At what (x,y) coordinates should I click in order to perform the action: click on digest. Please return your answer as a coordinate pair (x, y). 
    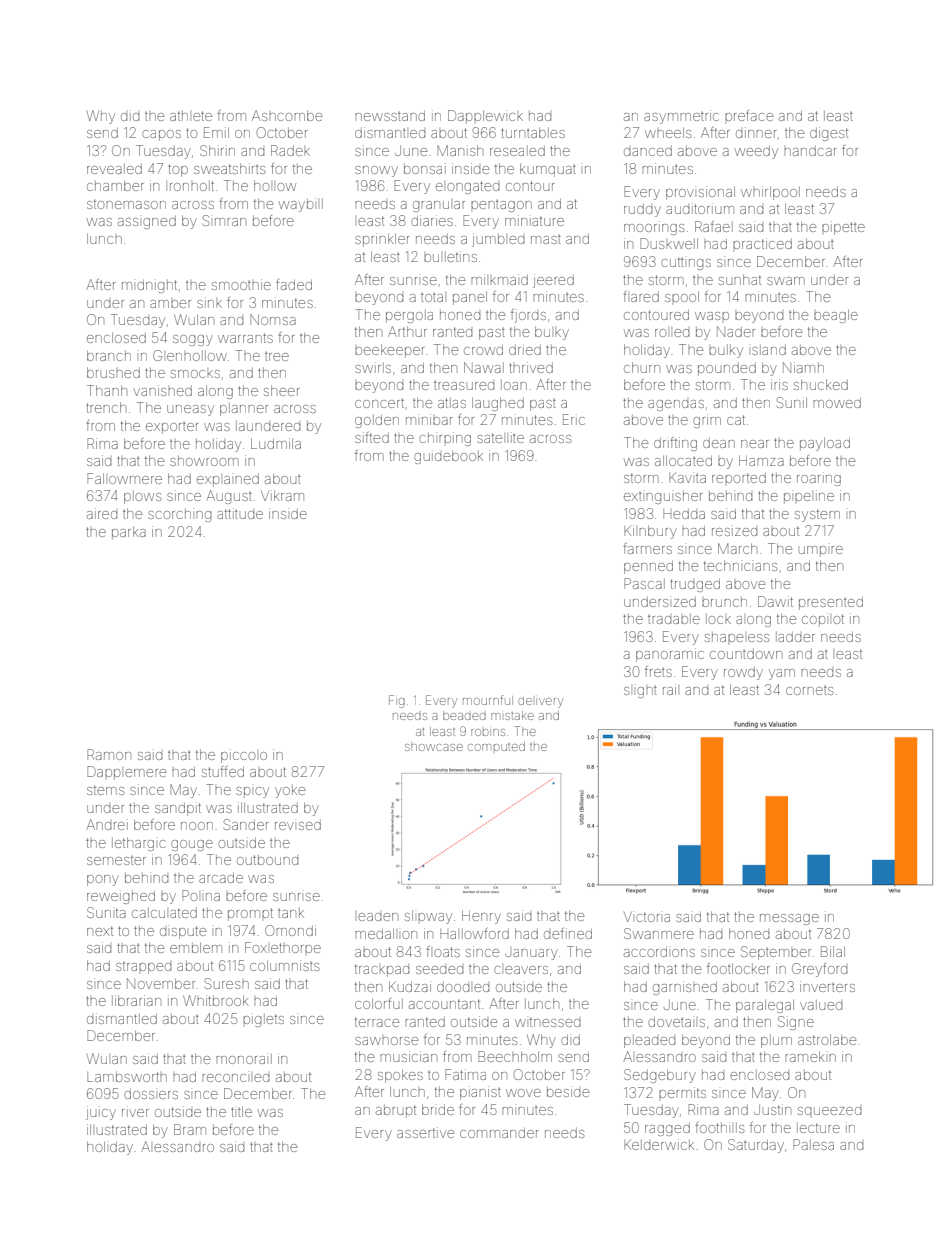
    Looking at the image, I should click on (829, 134).
